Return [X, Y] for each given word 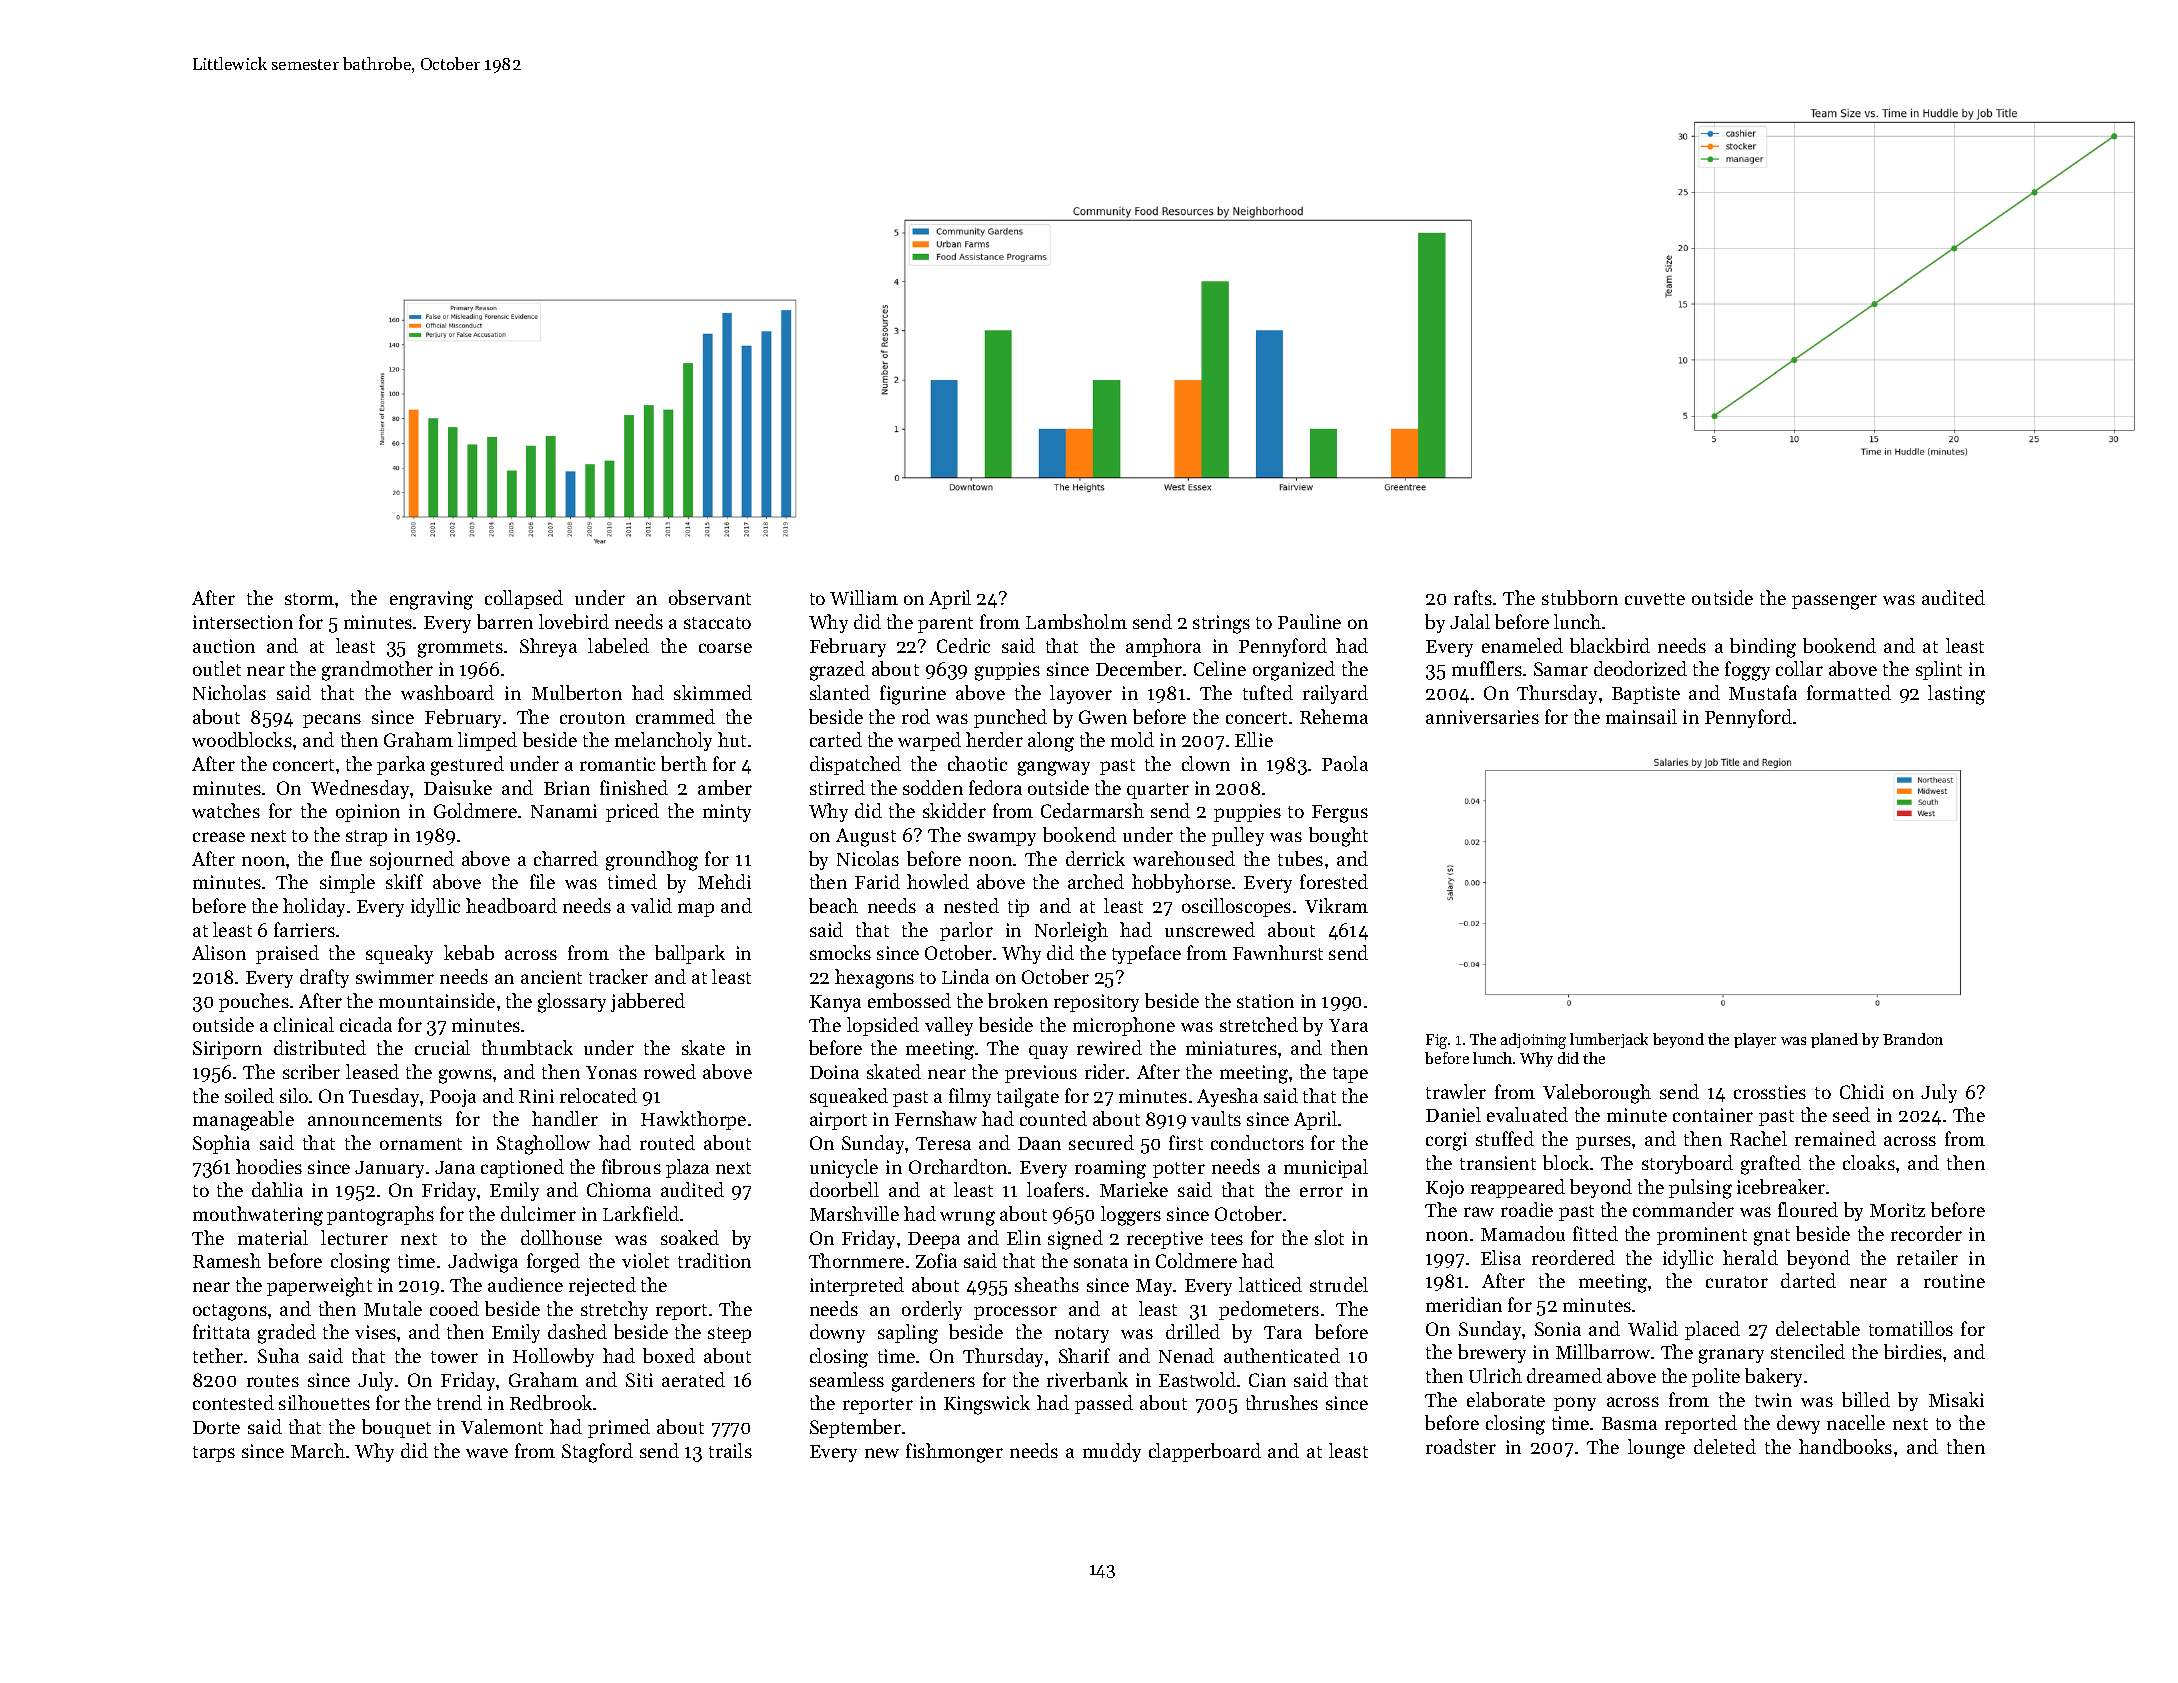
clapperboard [1205, 1452]
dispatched [855, 765]
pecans [332, 721]
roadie [1527, 1209]
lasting [1956, 695]
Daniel [1453, 1114]
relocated [598, 1095]
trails [730, 1450]
